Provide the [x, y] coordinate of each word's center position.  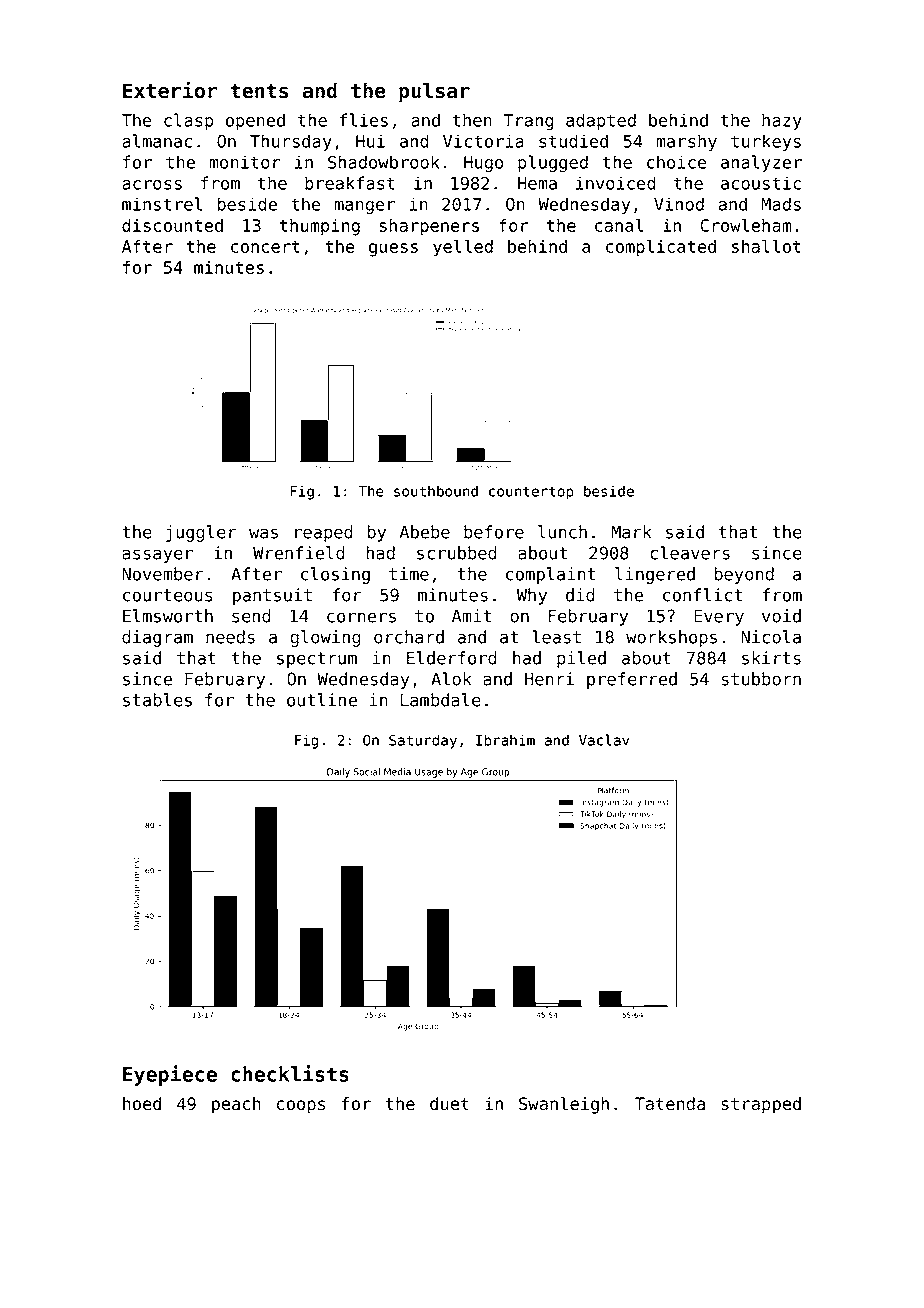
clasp [189, 121]
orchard [409, 637]
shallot [766, 246]
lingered [655, 575]
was [263, 533]
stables [157, 700]
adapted [601, 121]
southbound [436, 491]
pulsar [434, 92]
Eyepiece [170, 1075]
